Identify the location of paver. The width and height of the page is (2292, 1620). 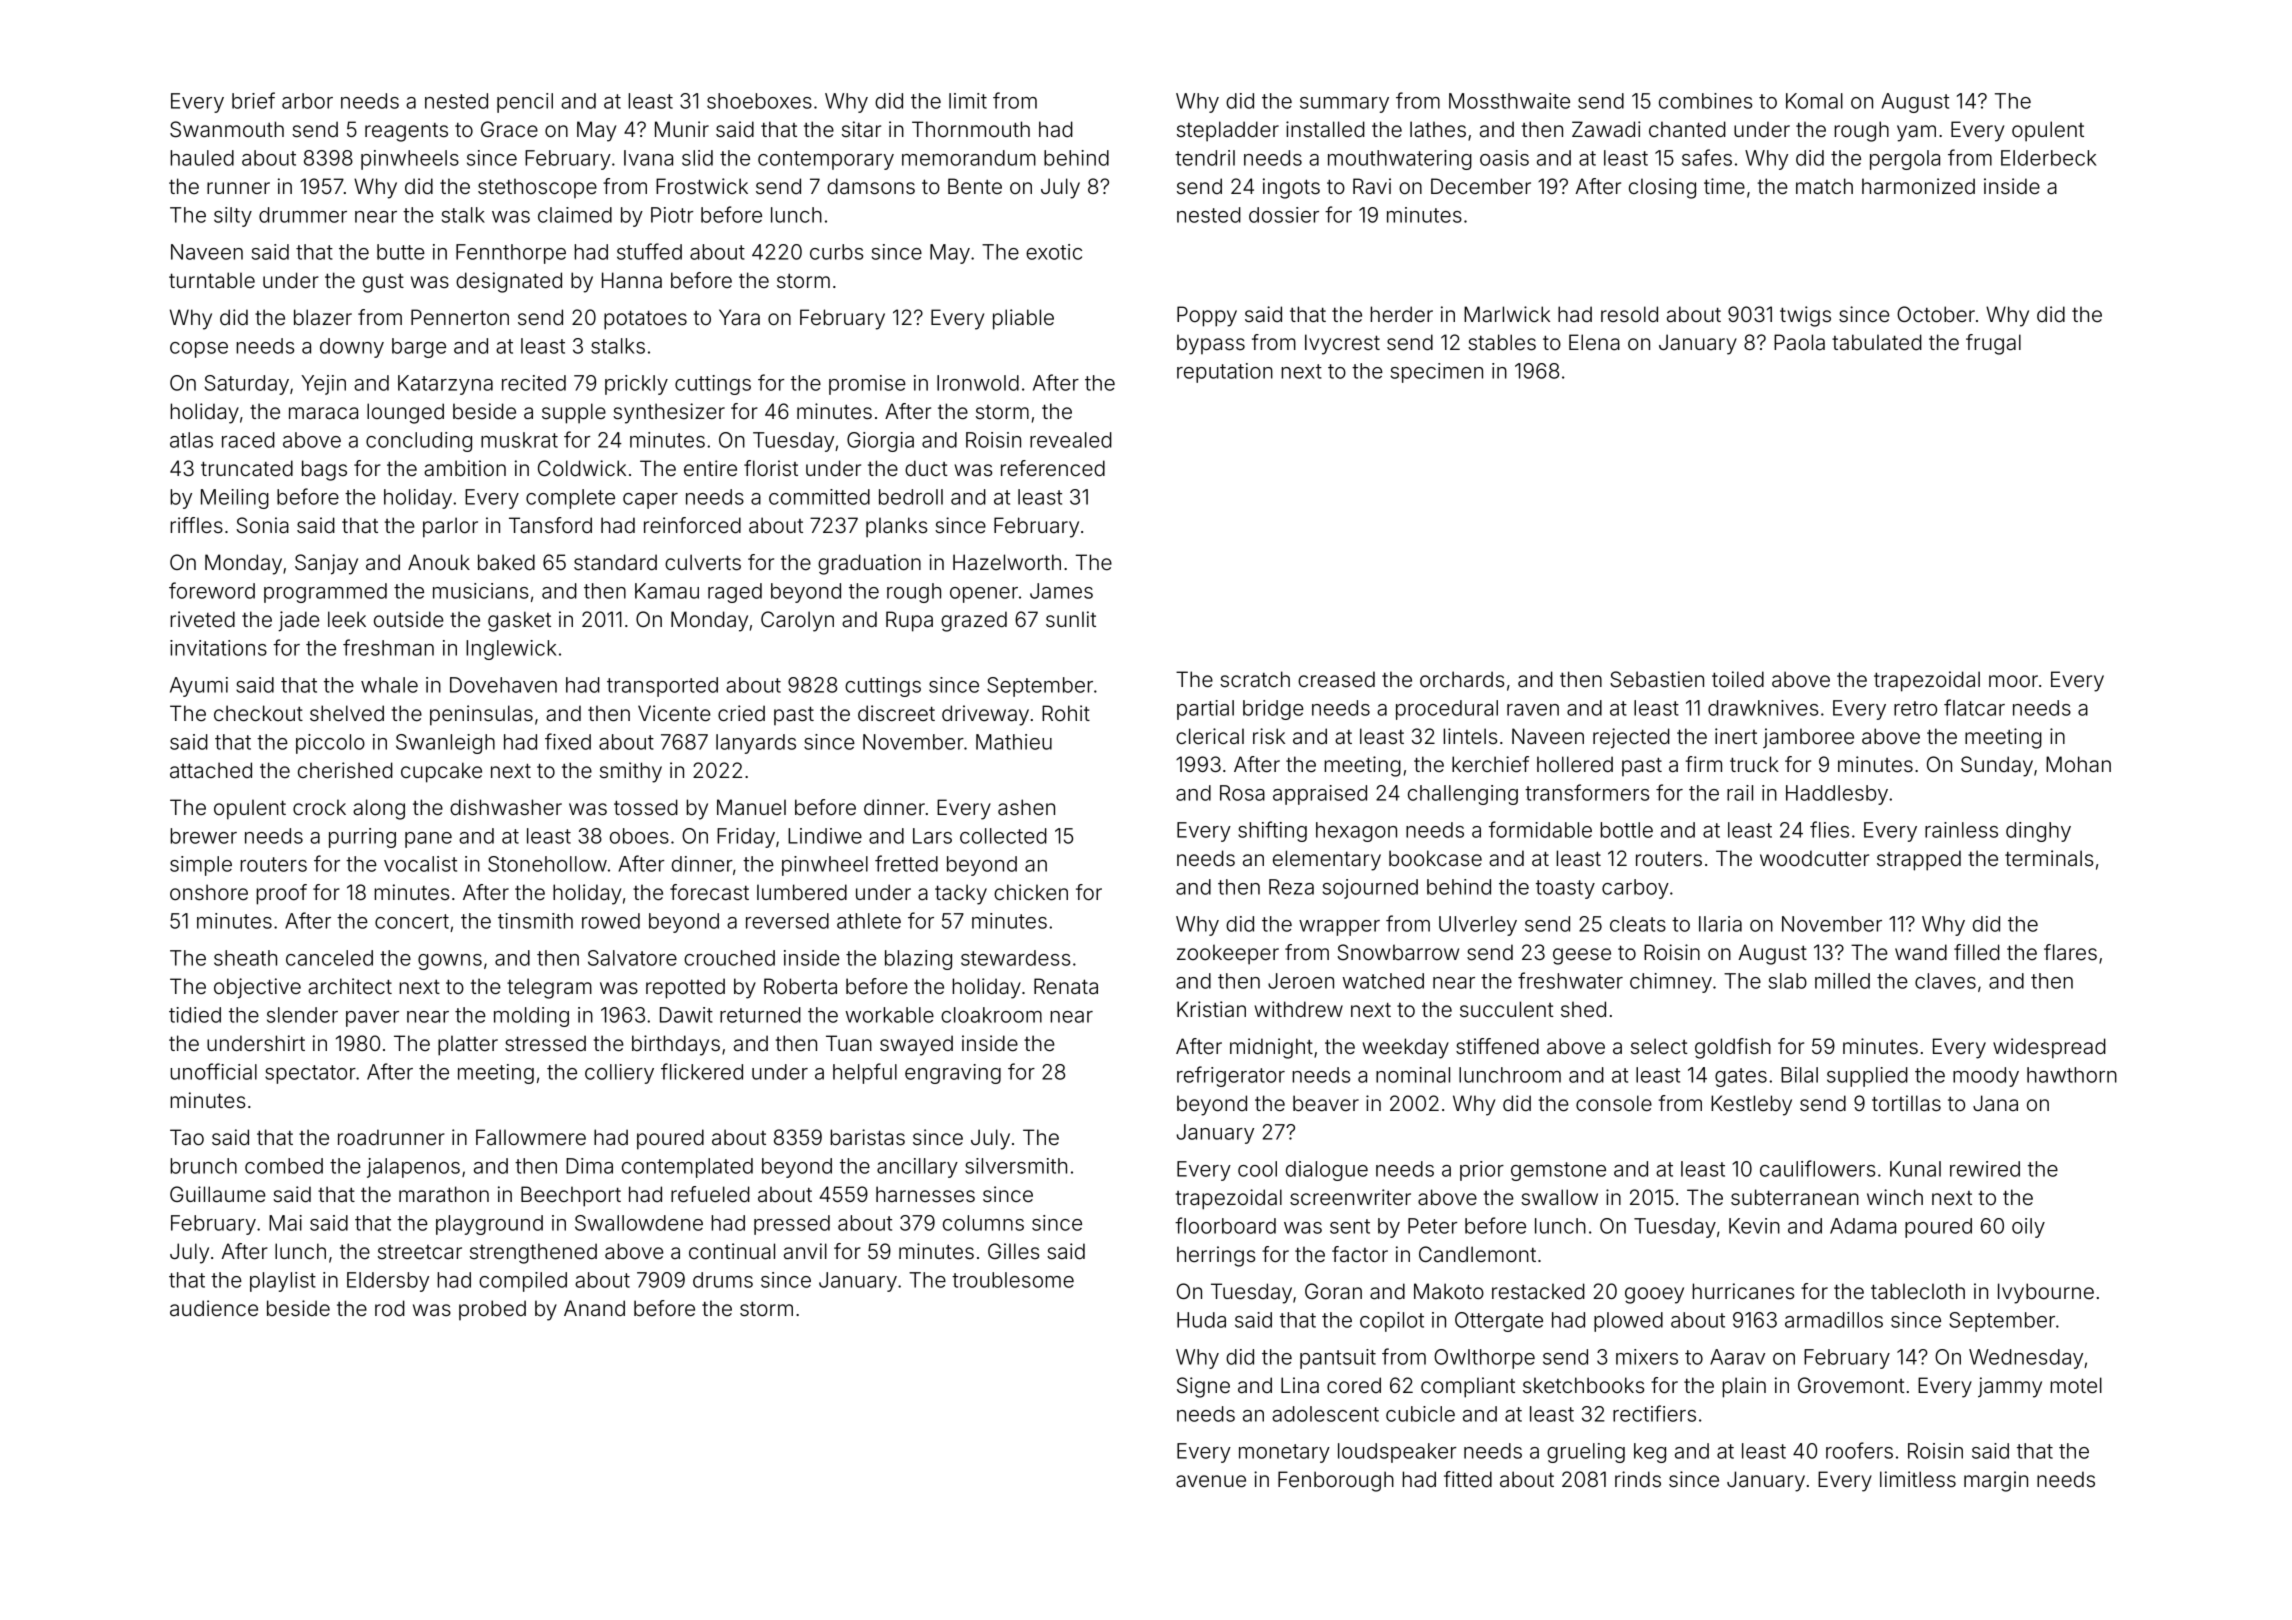
(372, 1019).
